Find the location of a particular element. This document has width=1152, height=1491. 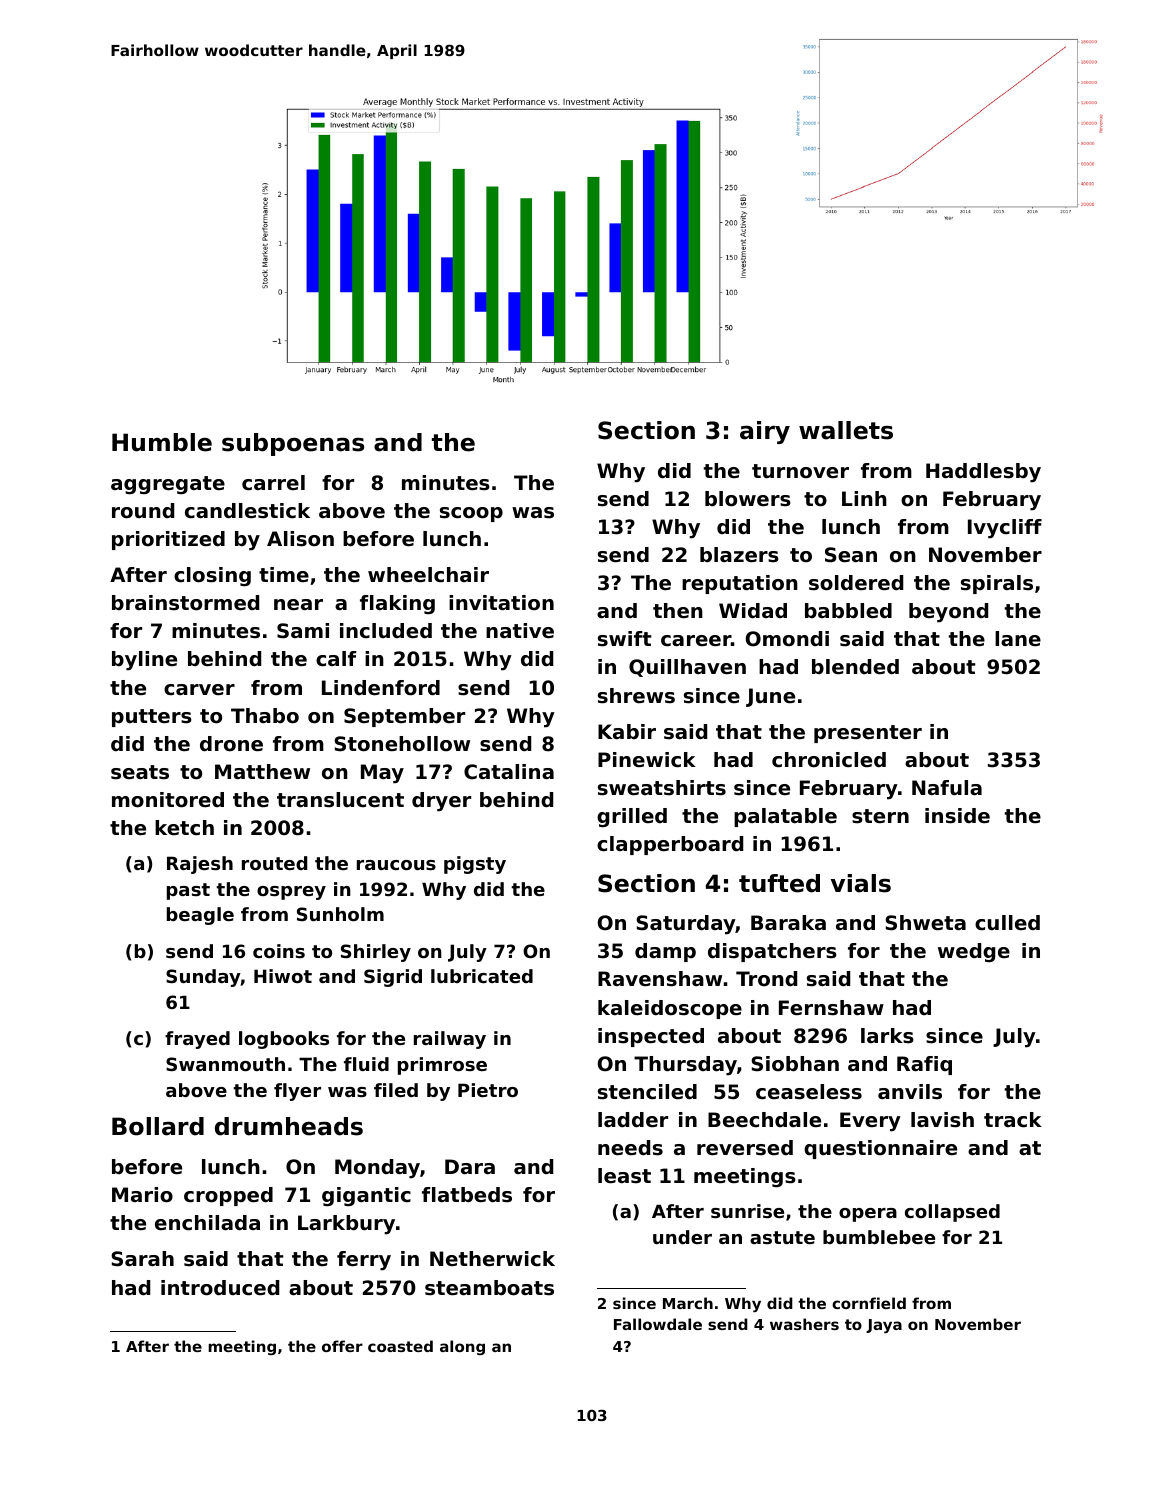

lane is located at coordinates (1018, 639).
